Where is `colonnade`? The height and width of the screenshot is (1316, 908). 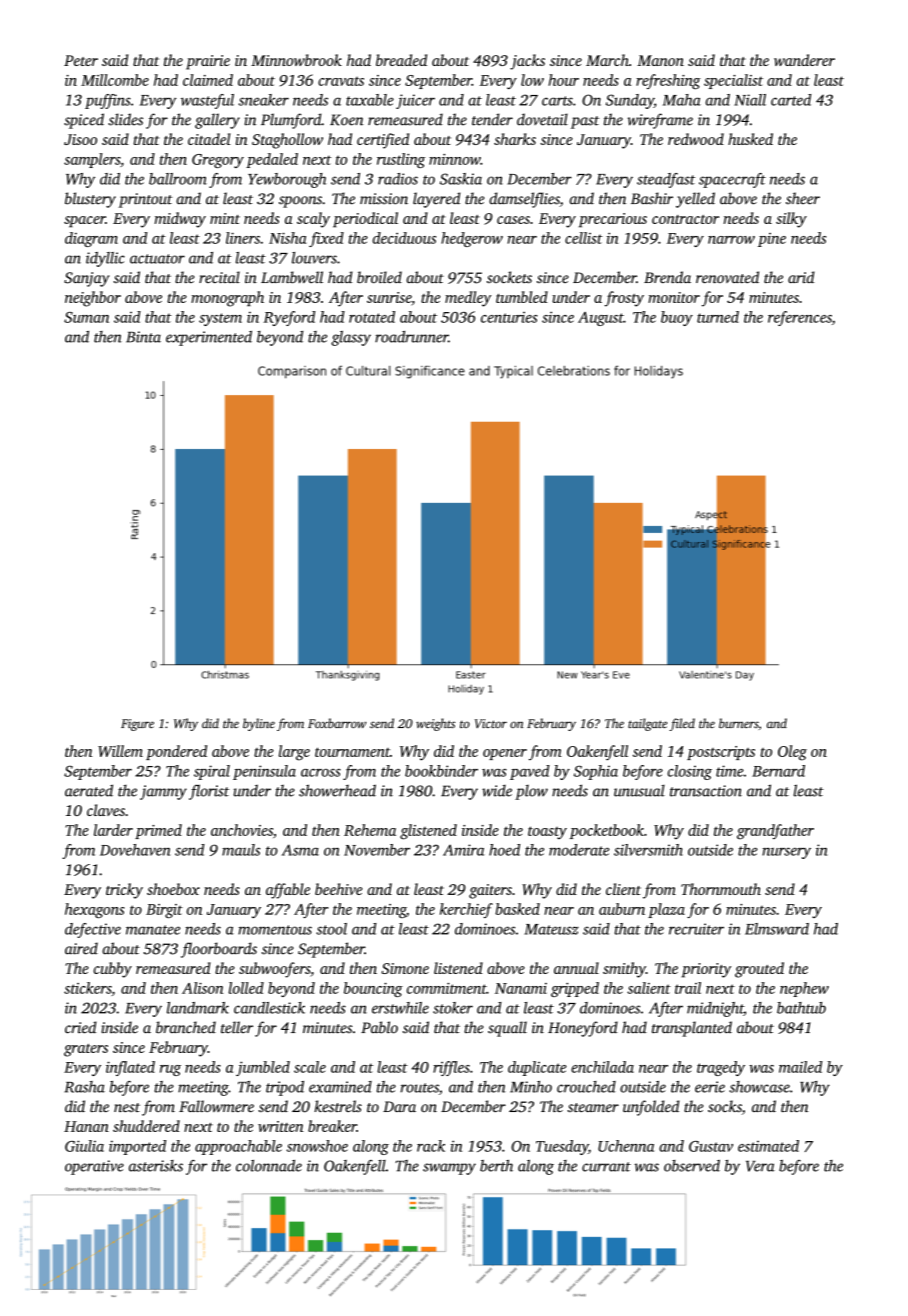 colonnade is located at coordinates (269, 1166).
